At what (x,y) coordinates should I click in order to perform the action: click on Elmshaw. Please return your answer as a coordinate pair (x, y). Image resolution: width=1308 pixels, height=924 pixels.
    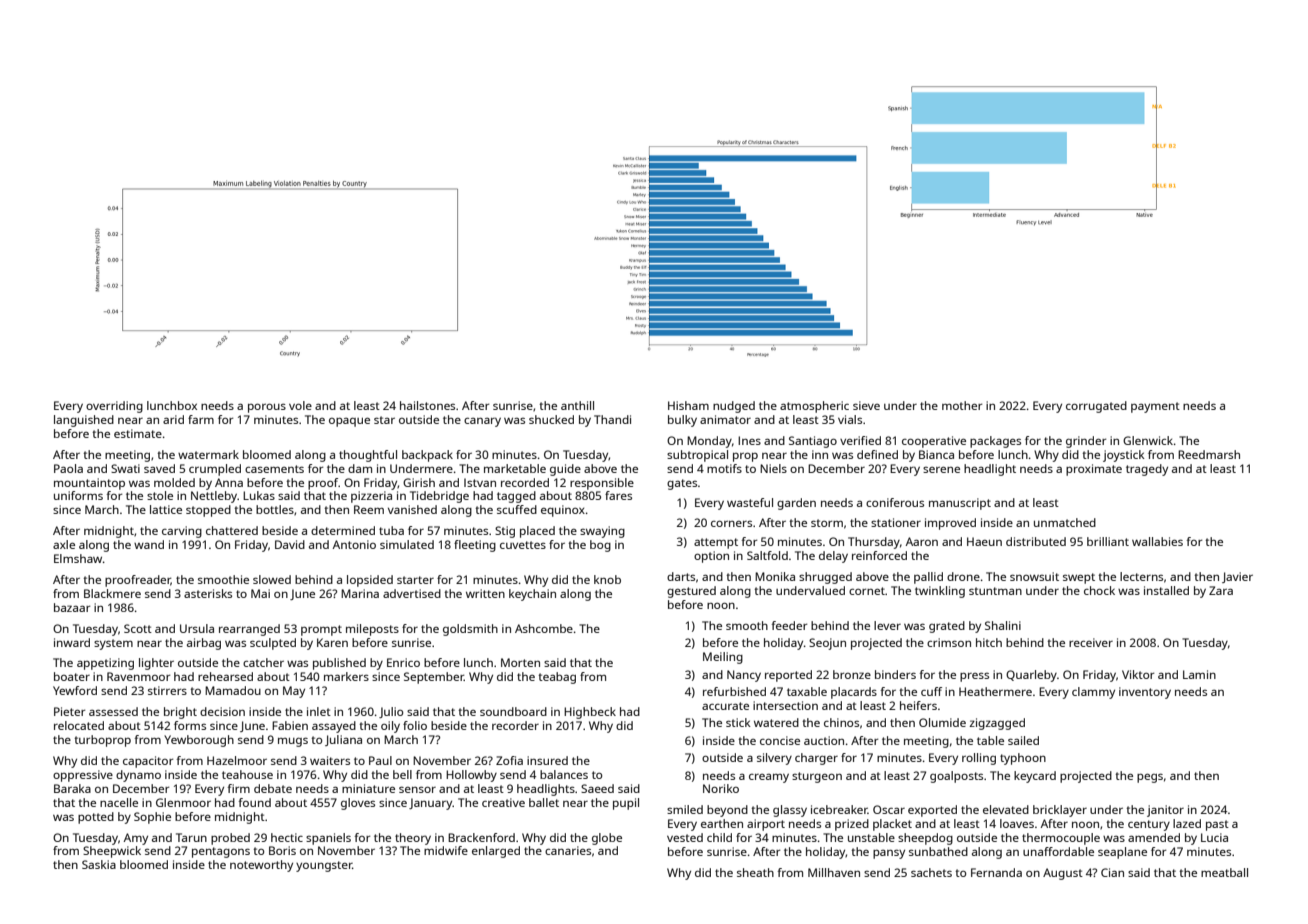
    Looking at the image, I should click on (78, 558).
